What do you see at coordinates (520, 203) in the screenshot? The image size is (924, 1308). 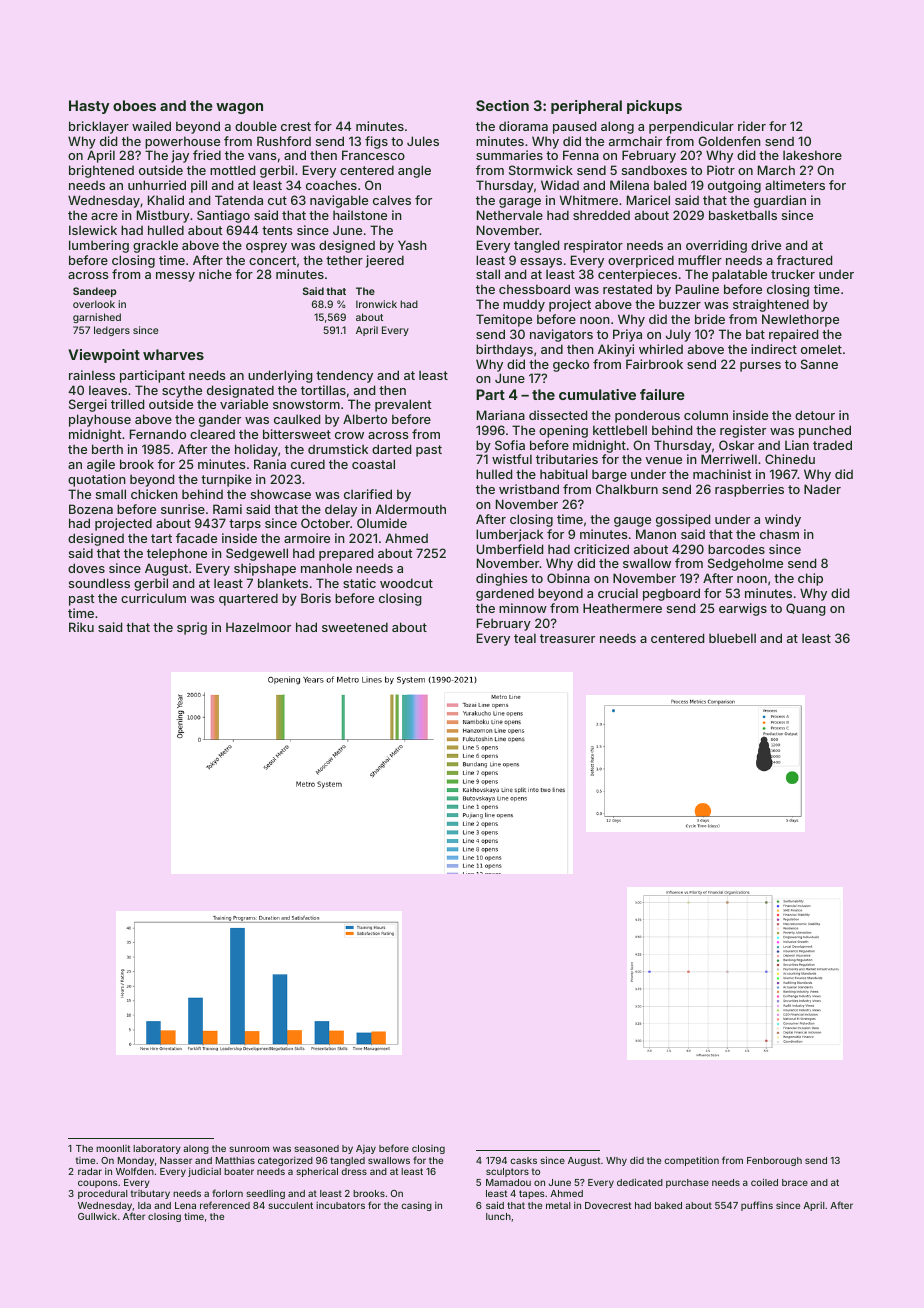 I see `garage` at bounding box center [520, 203].
